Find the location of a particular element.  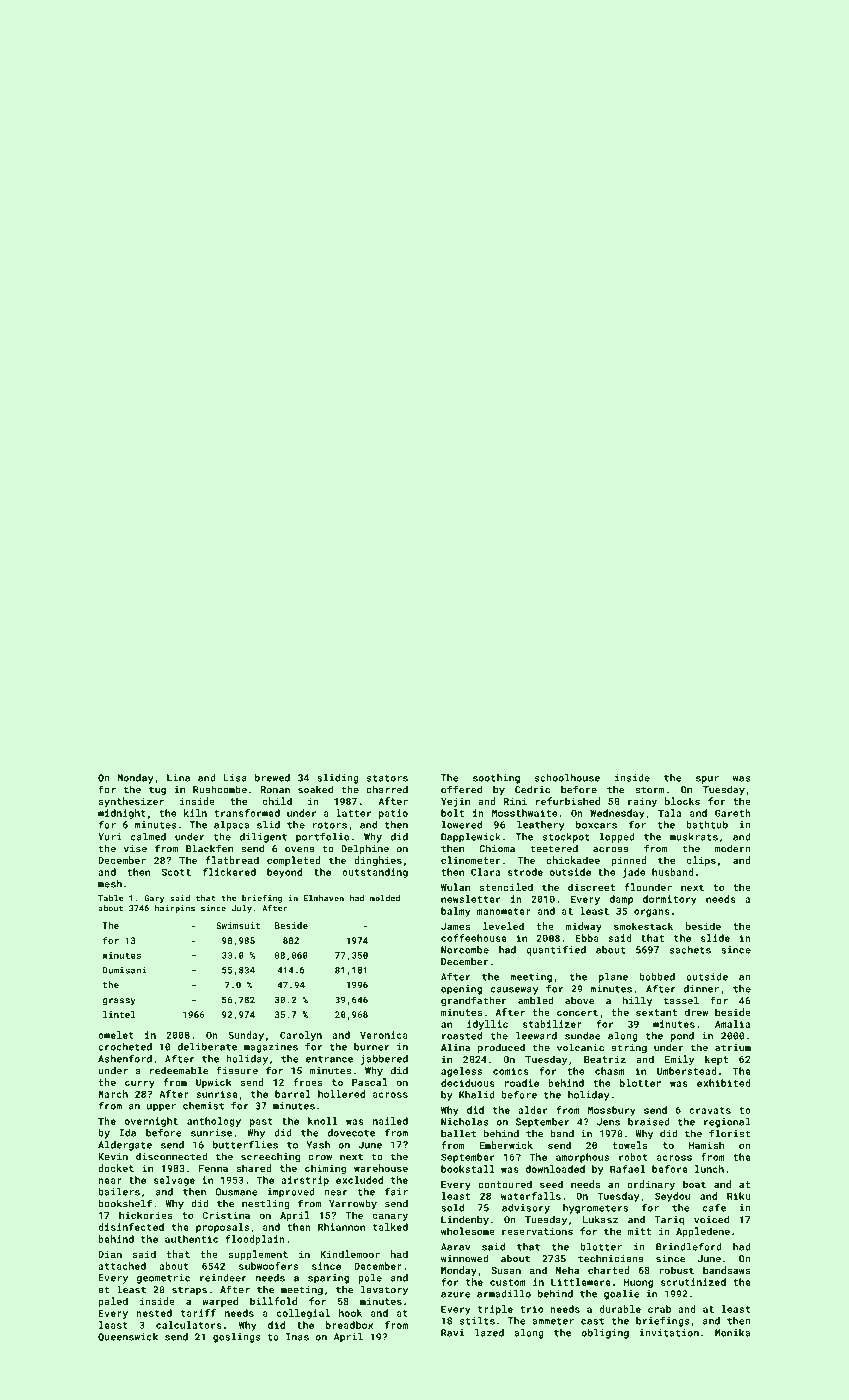

string is located at coordinates (629, 1049).
